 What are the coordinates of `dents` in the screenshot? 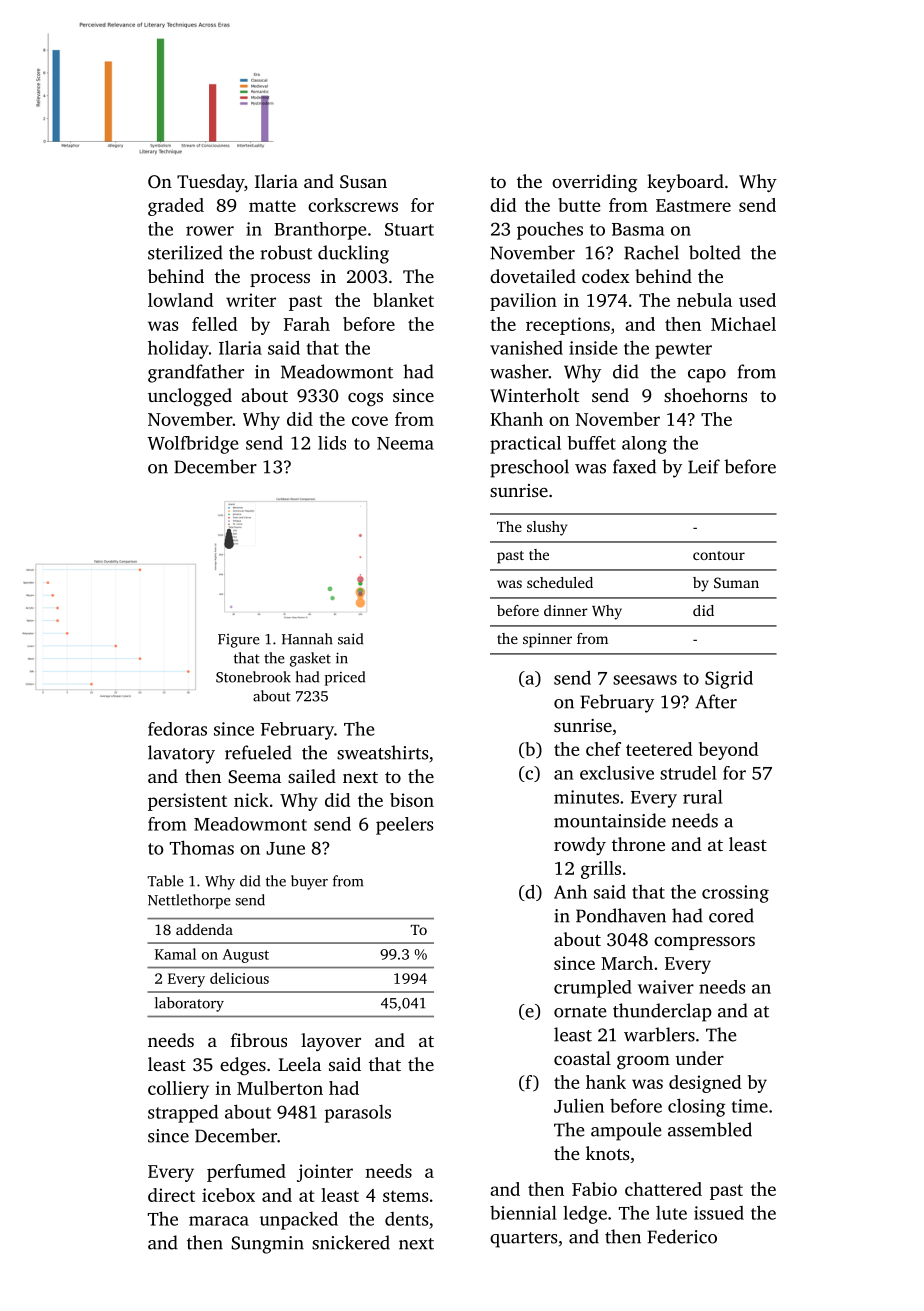 It's located at (406, 1219).
